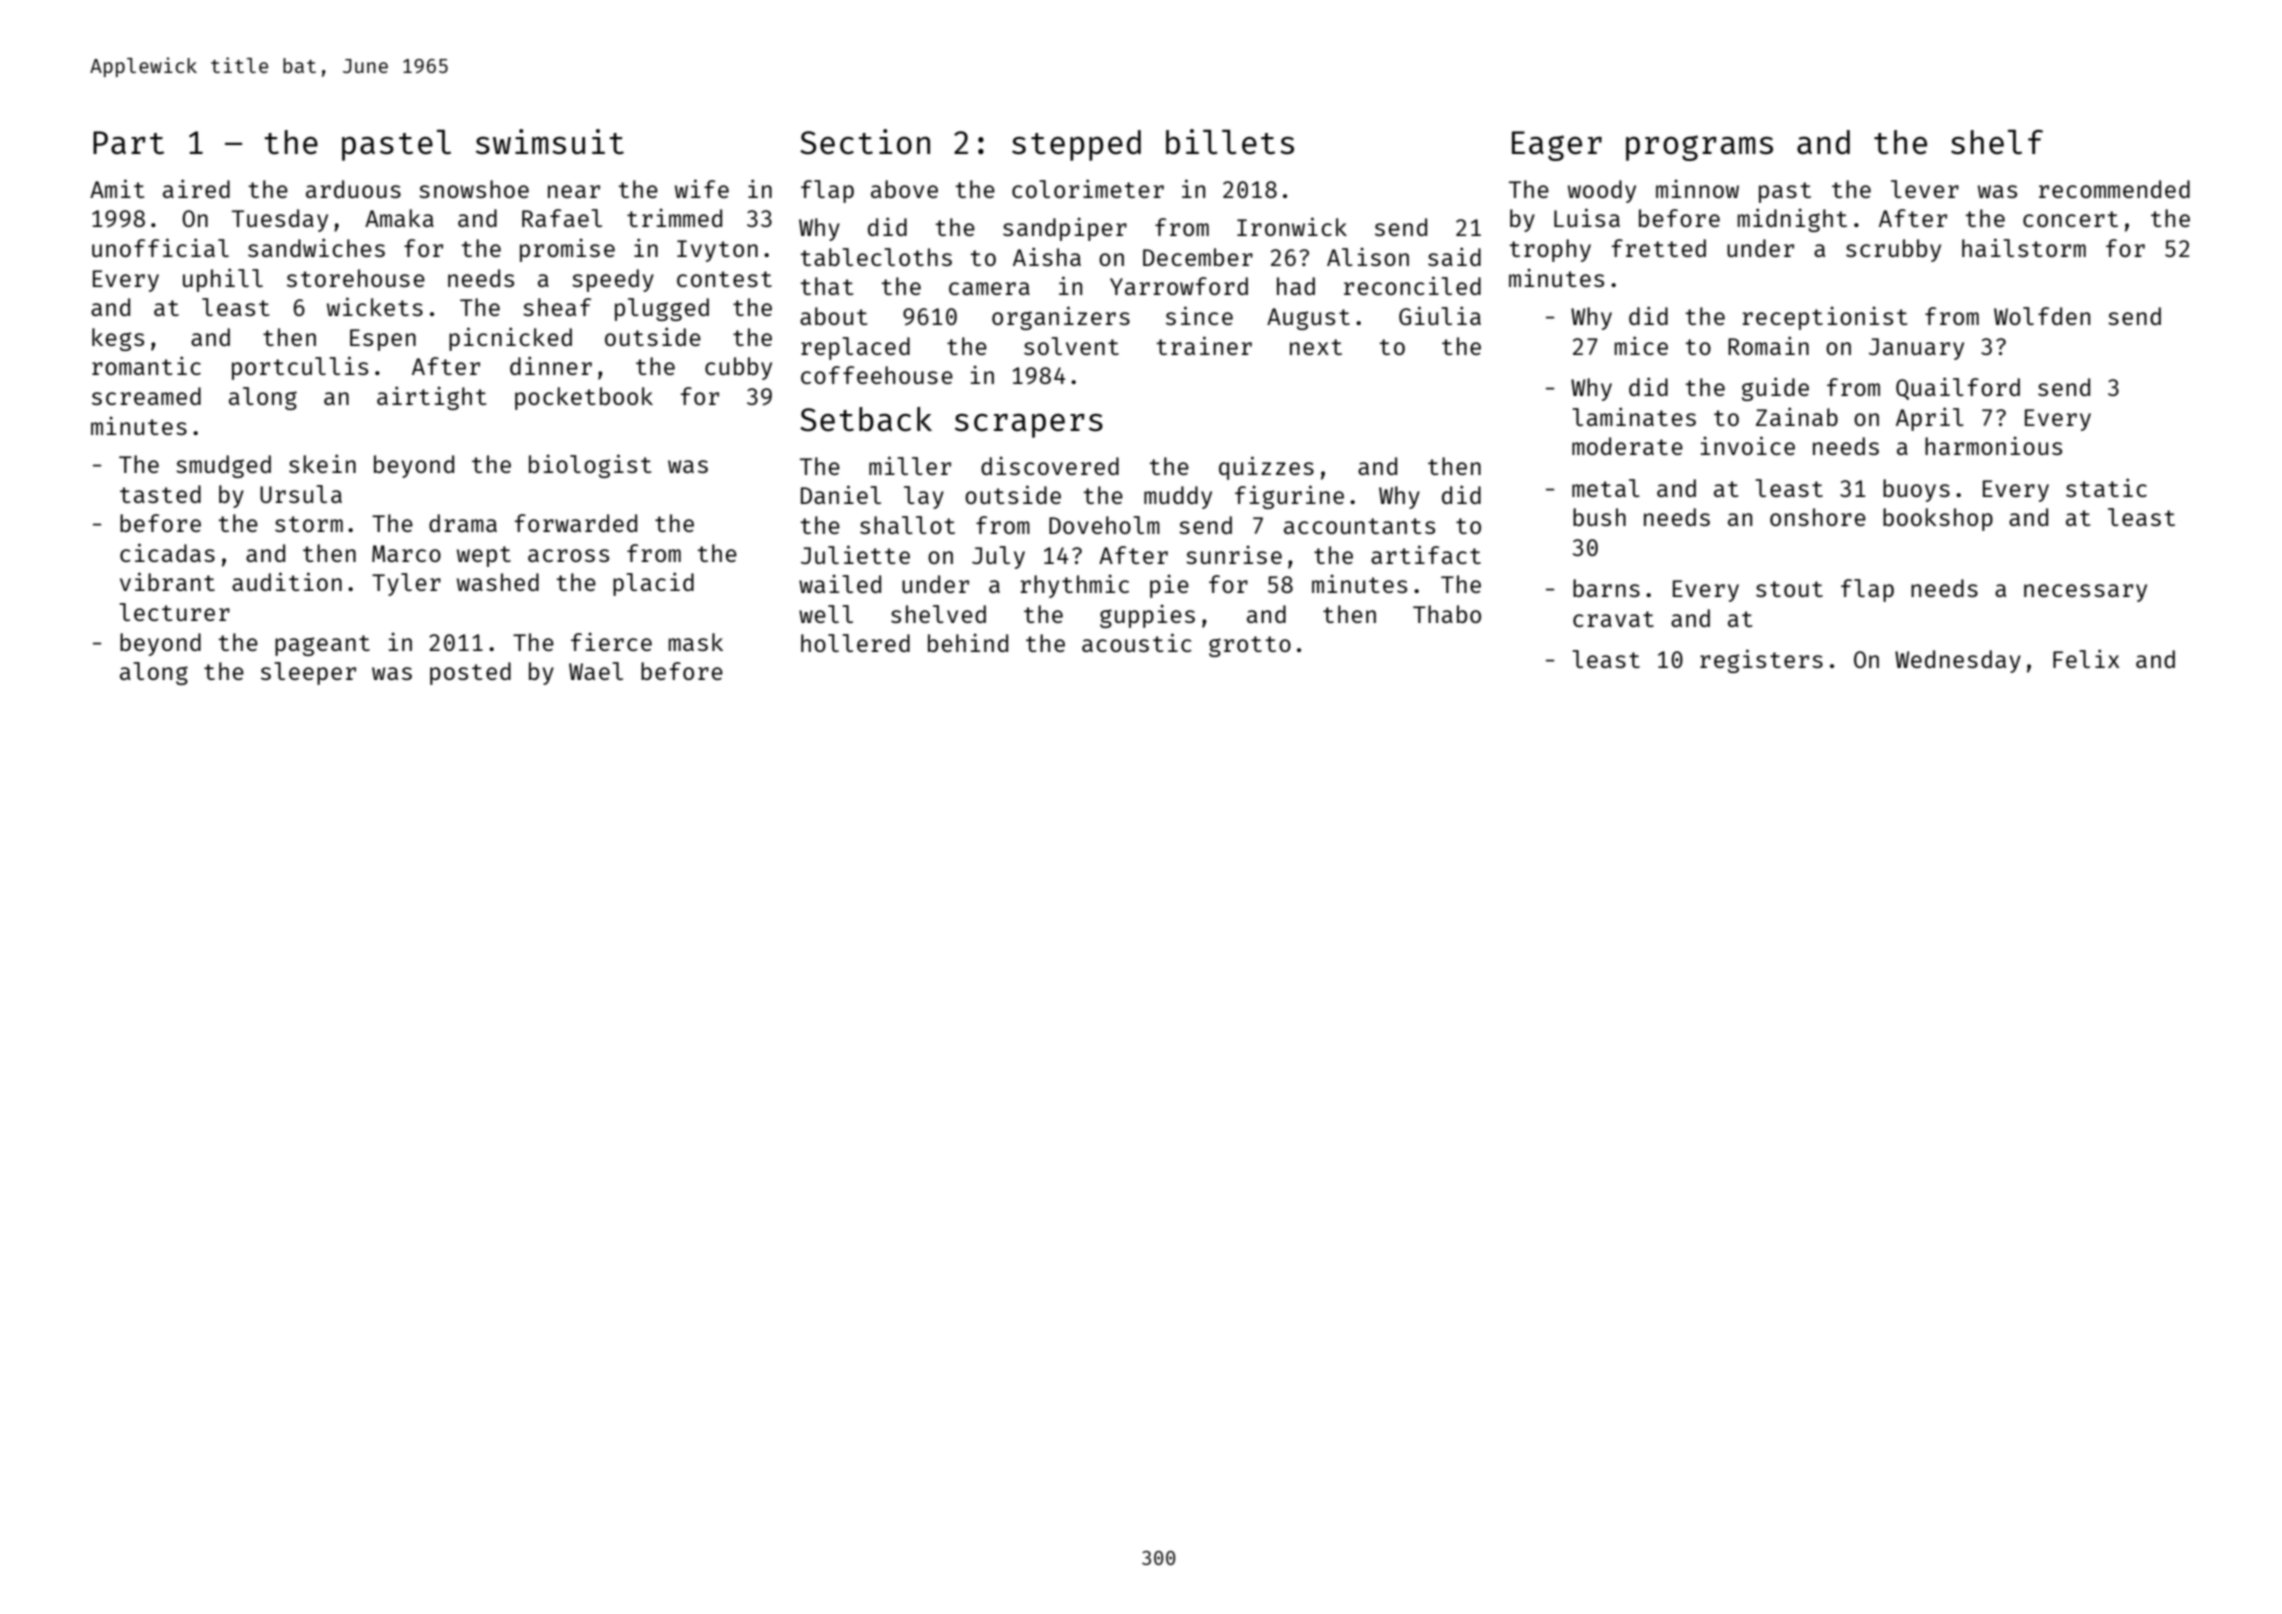  I want to click on posted, so click(470, 673).
